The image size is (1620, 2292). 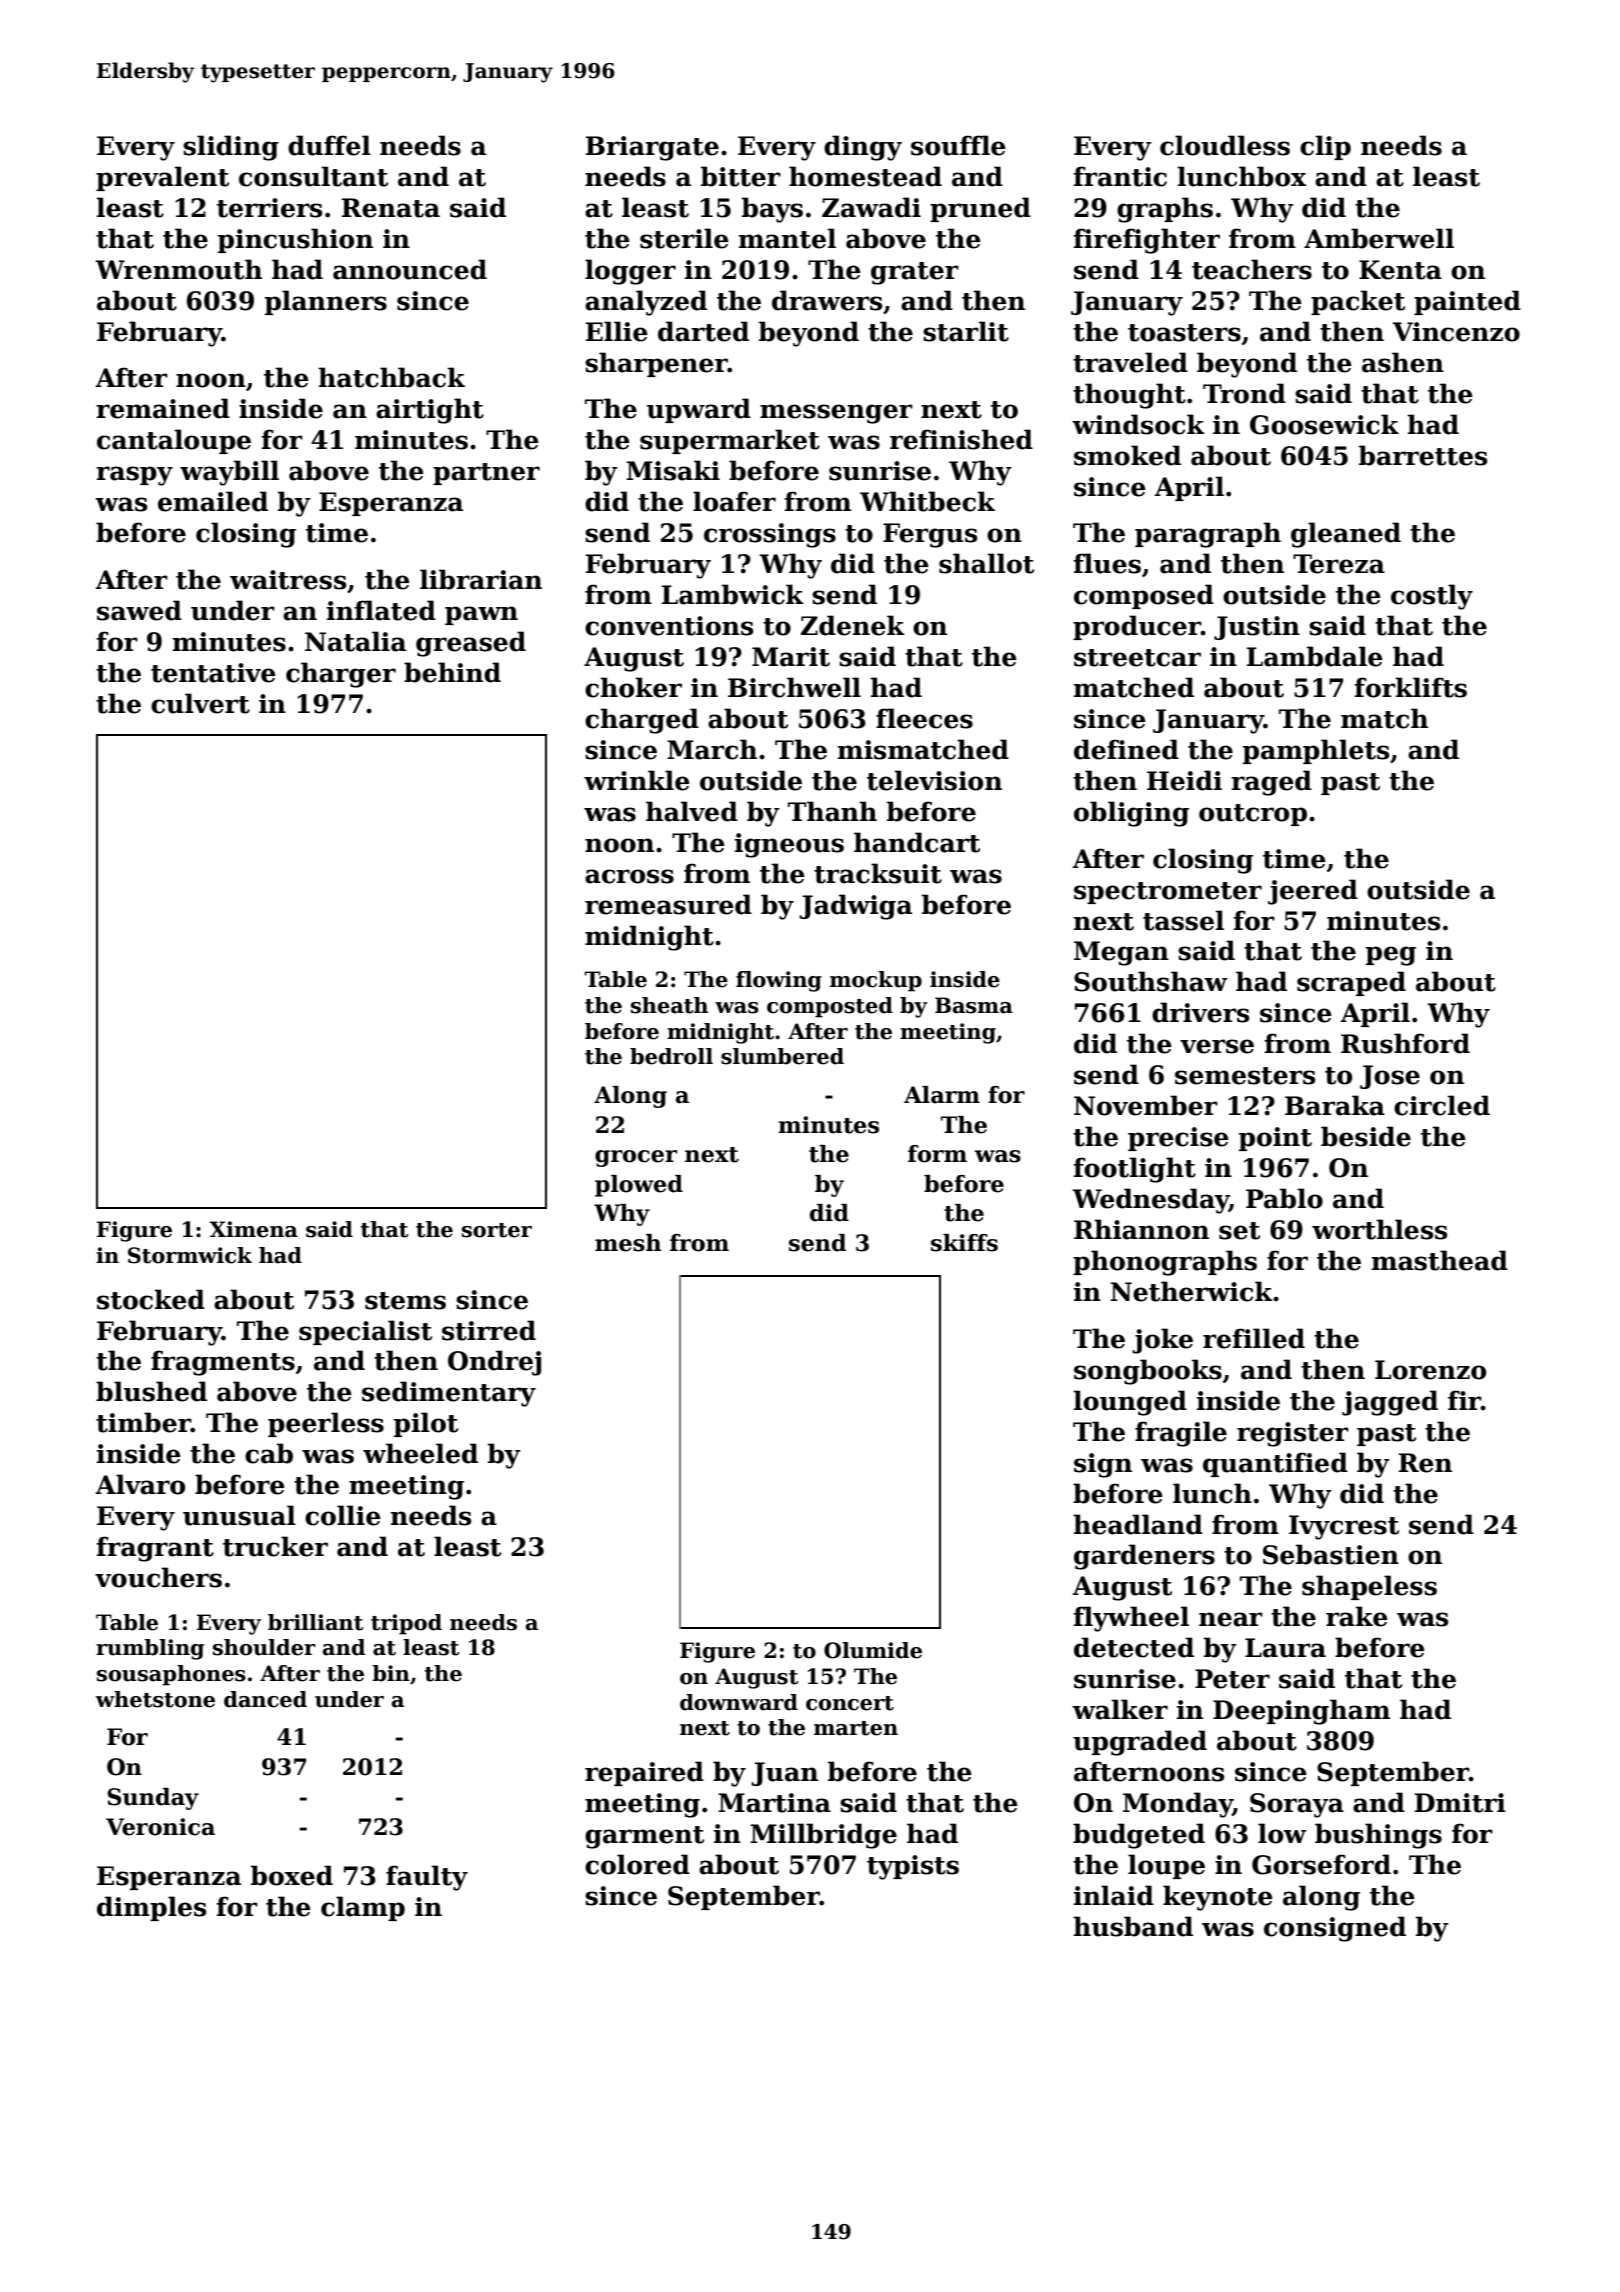 I want to click on form, so click(x=937, y=1154).
